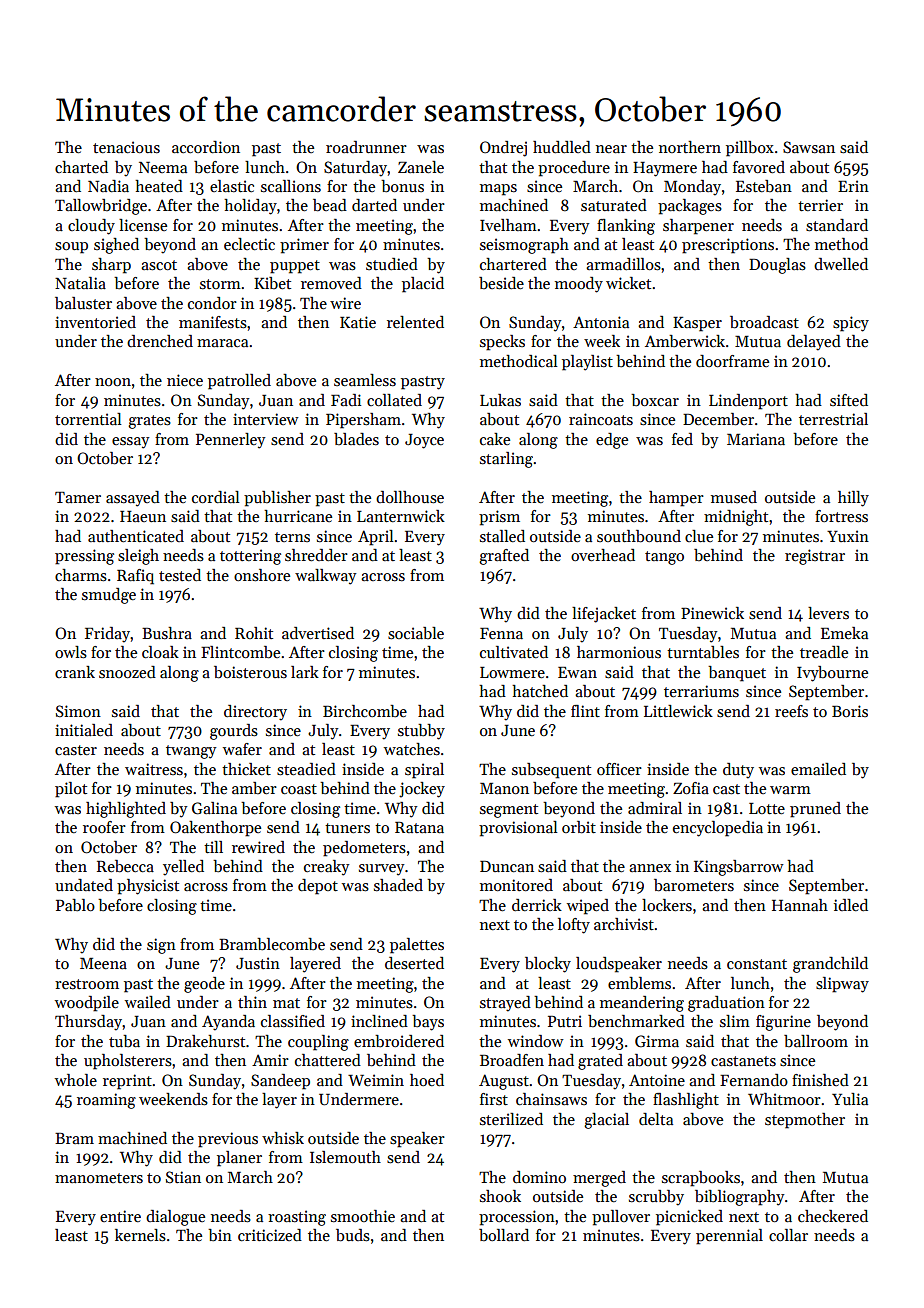  What do you see at coordinates (206, 147) in the page?
I see `accordion` at bounding box center [206, 147].
